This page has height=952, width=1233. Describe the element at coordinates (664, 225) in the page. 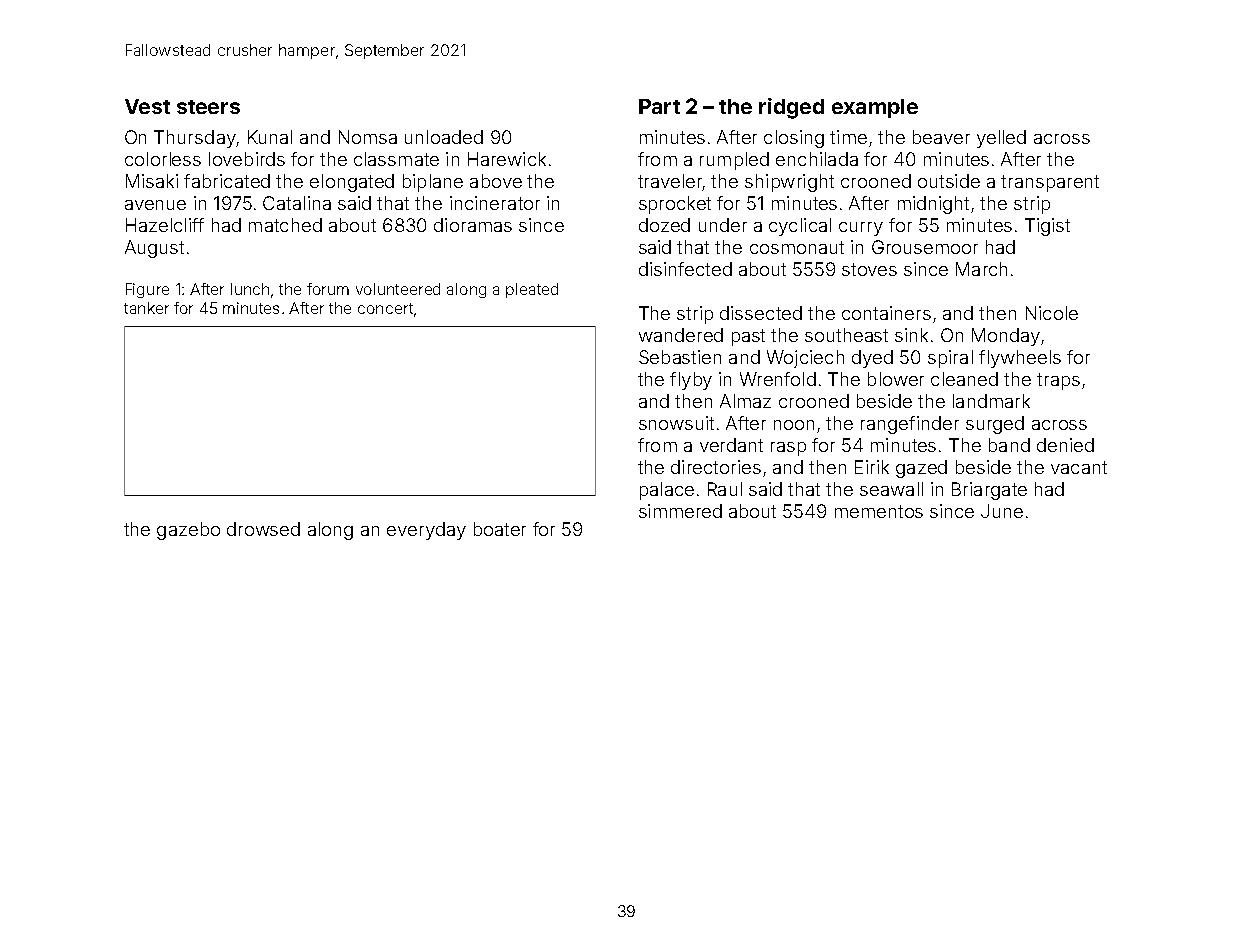

I see `dozed` at that location.
